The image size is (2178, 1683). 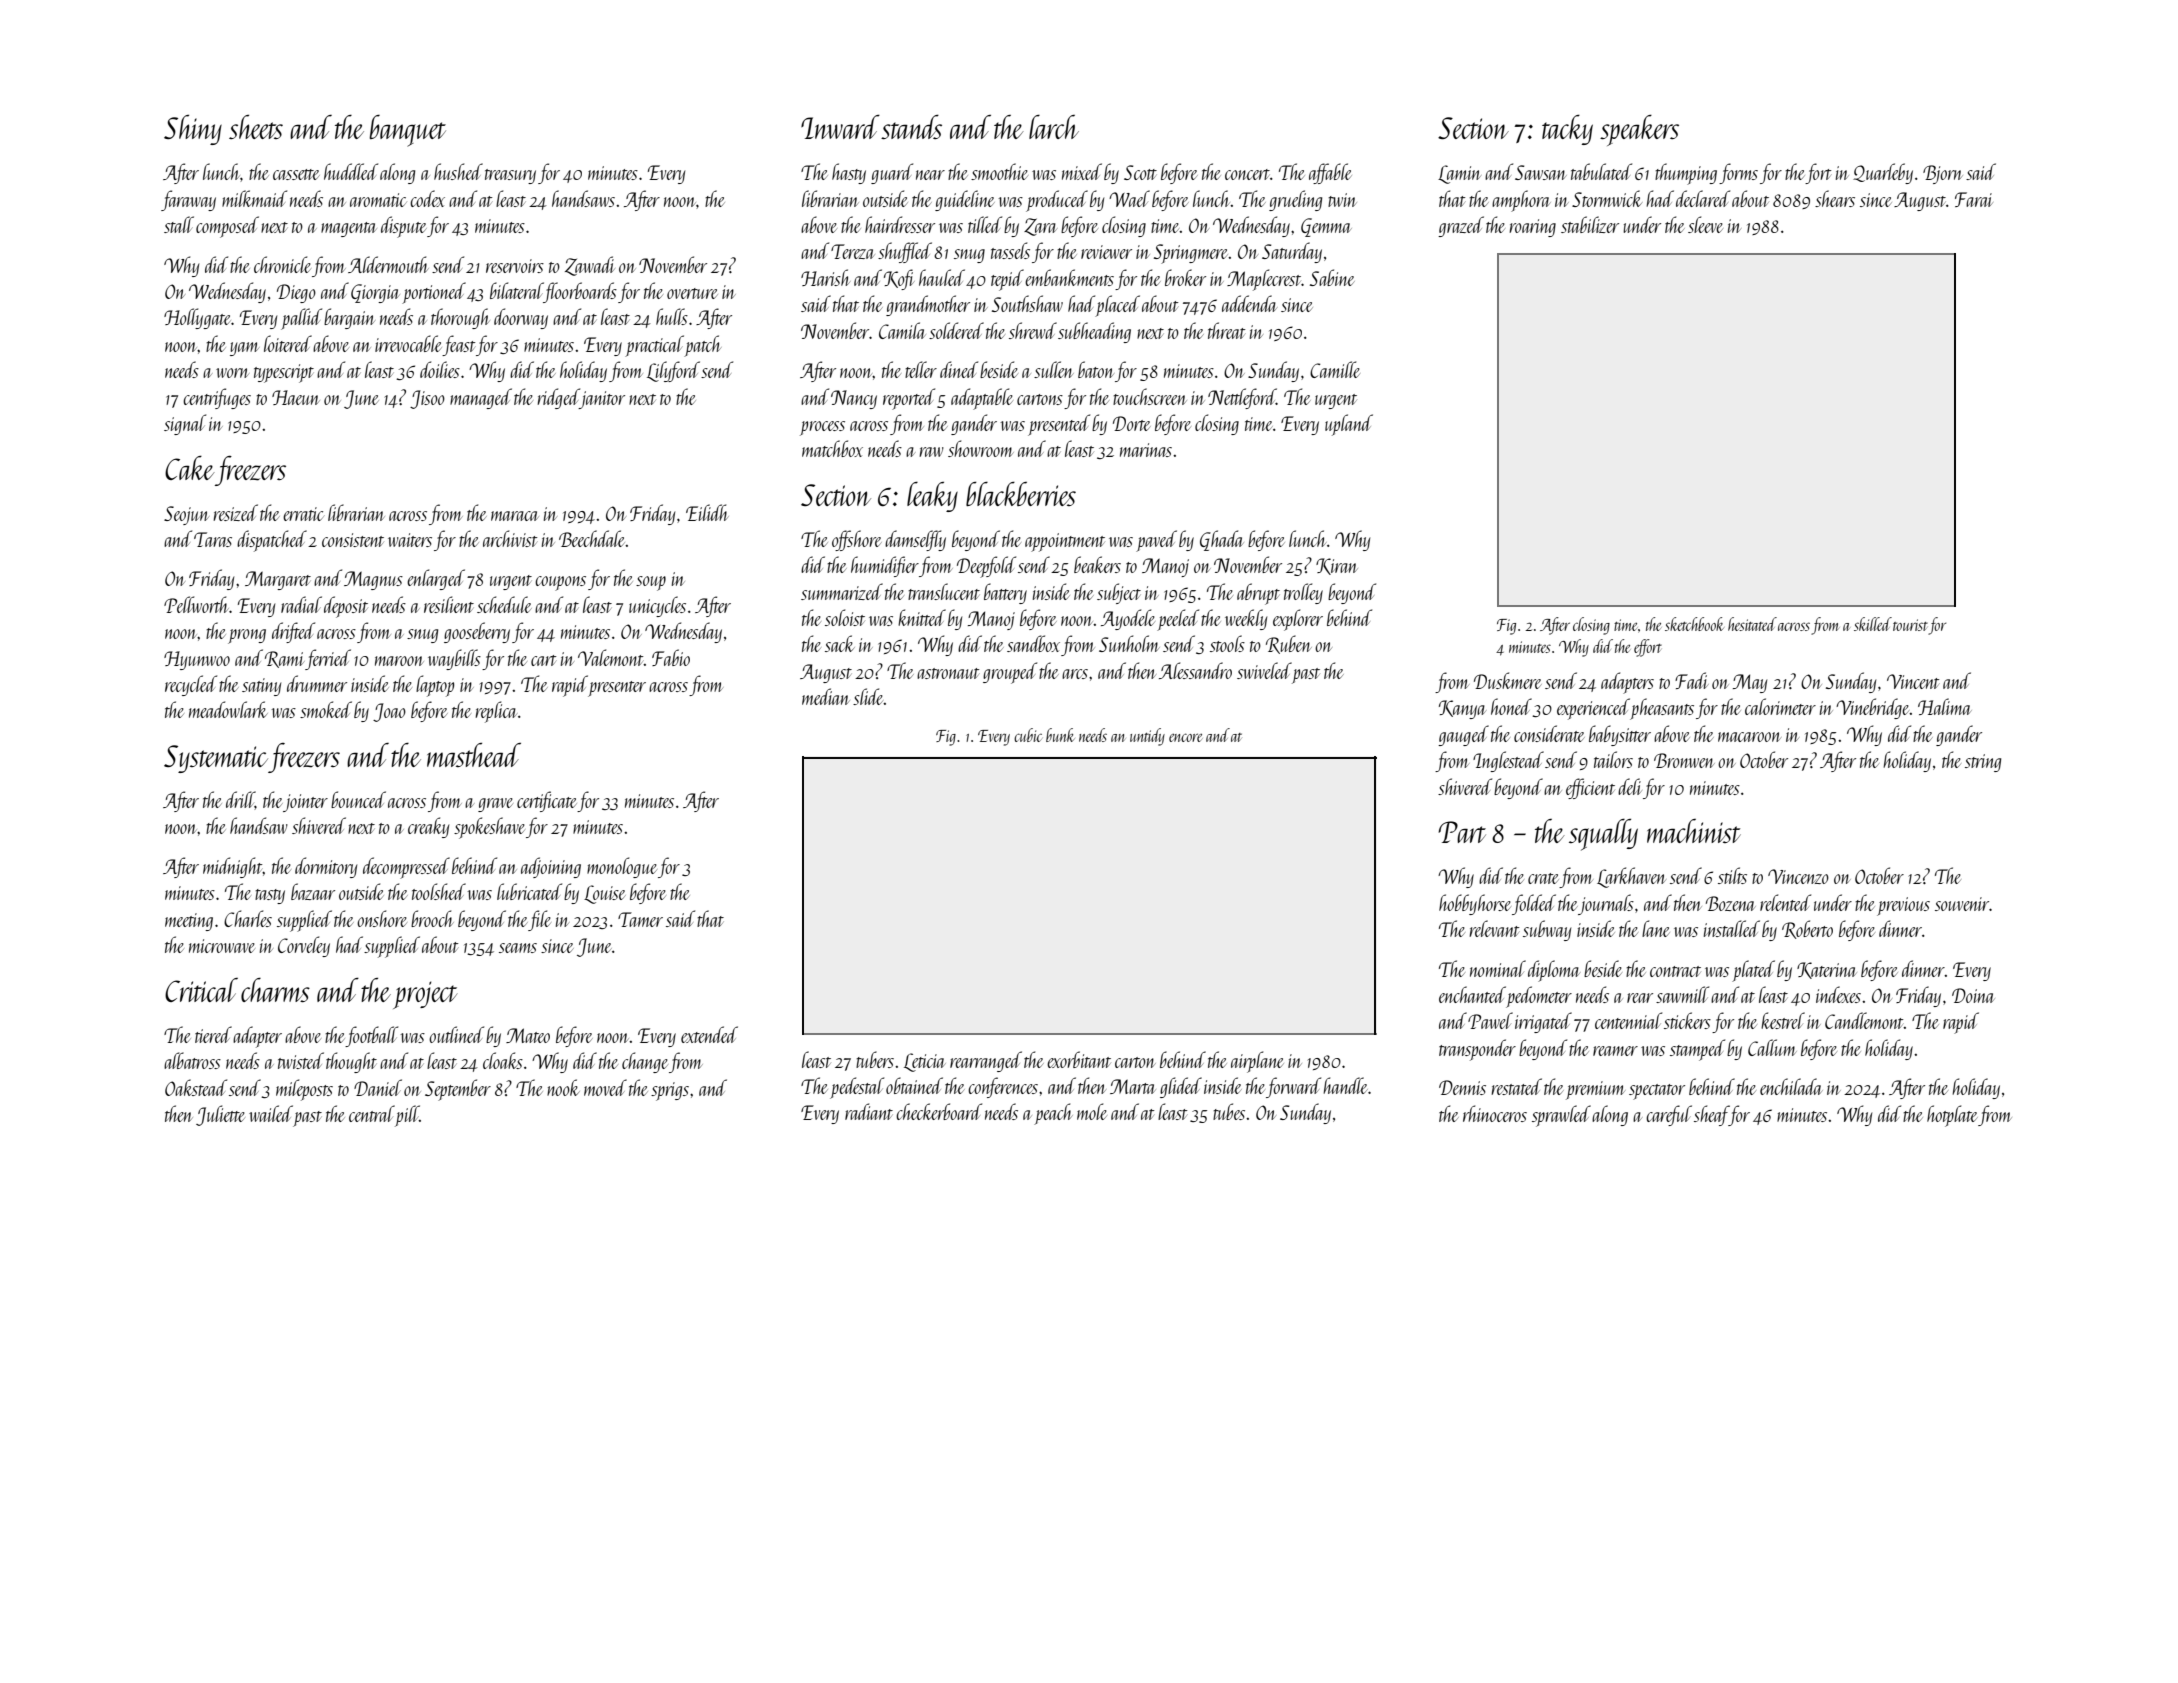 What do you see at coordinates (1264, 670) in the page?
I see `swiveled` at bounding box center [1264, 670].
